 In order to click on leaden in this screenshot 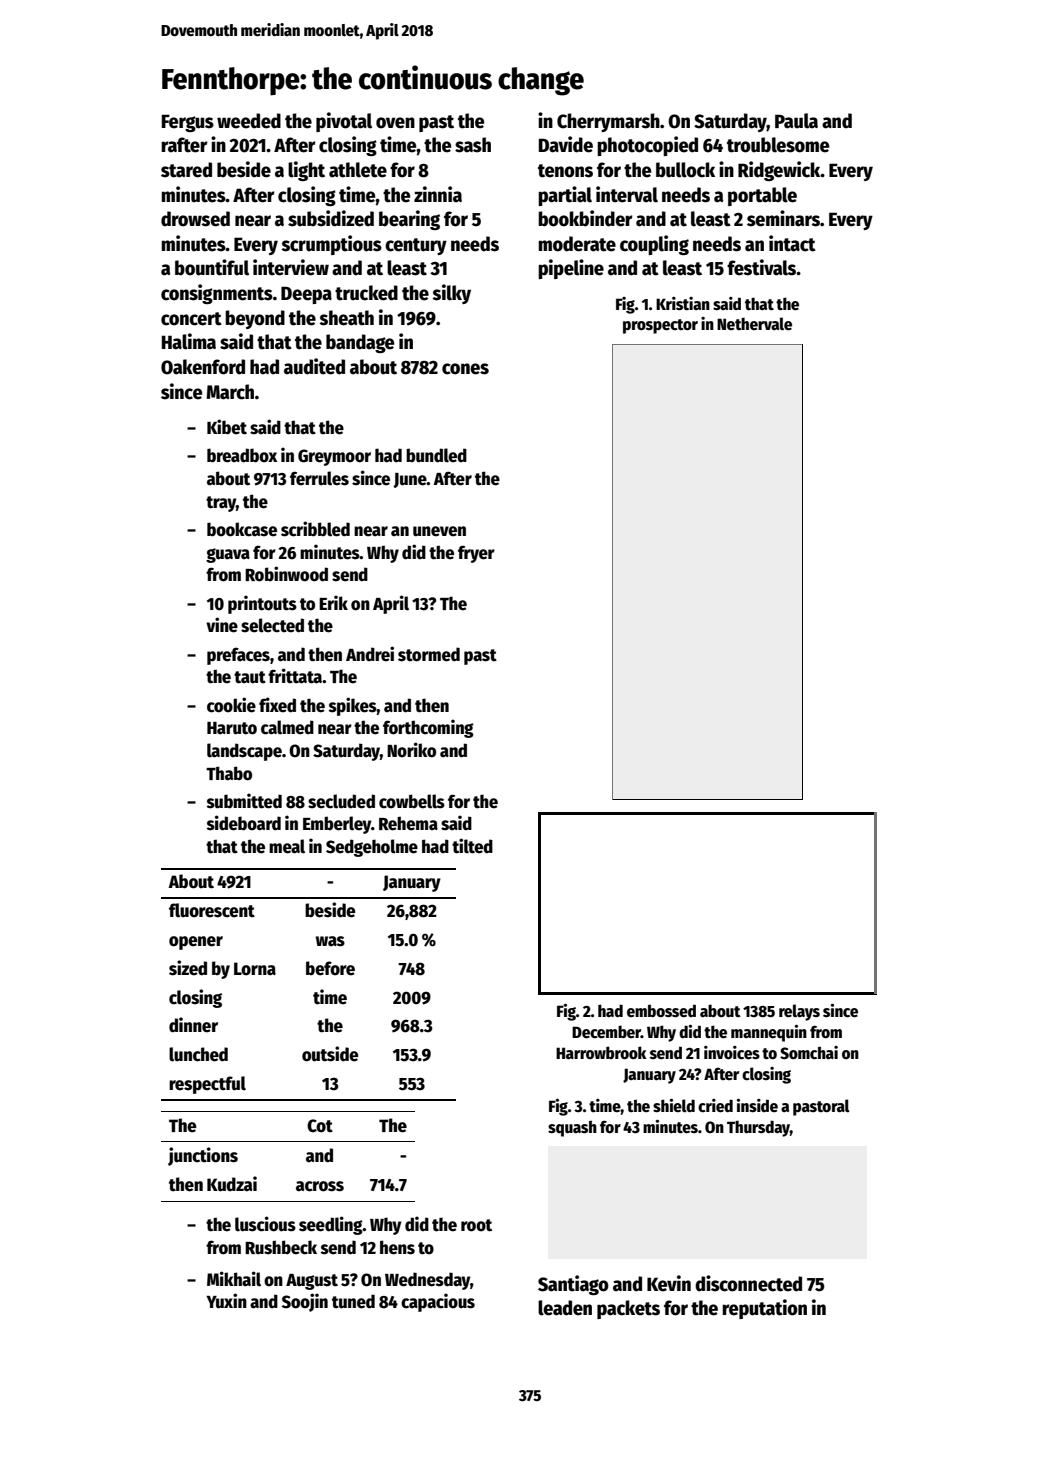, I will do `click(565, 1308)`.
